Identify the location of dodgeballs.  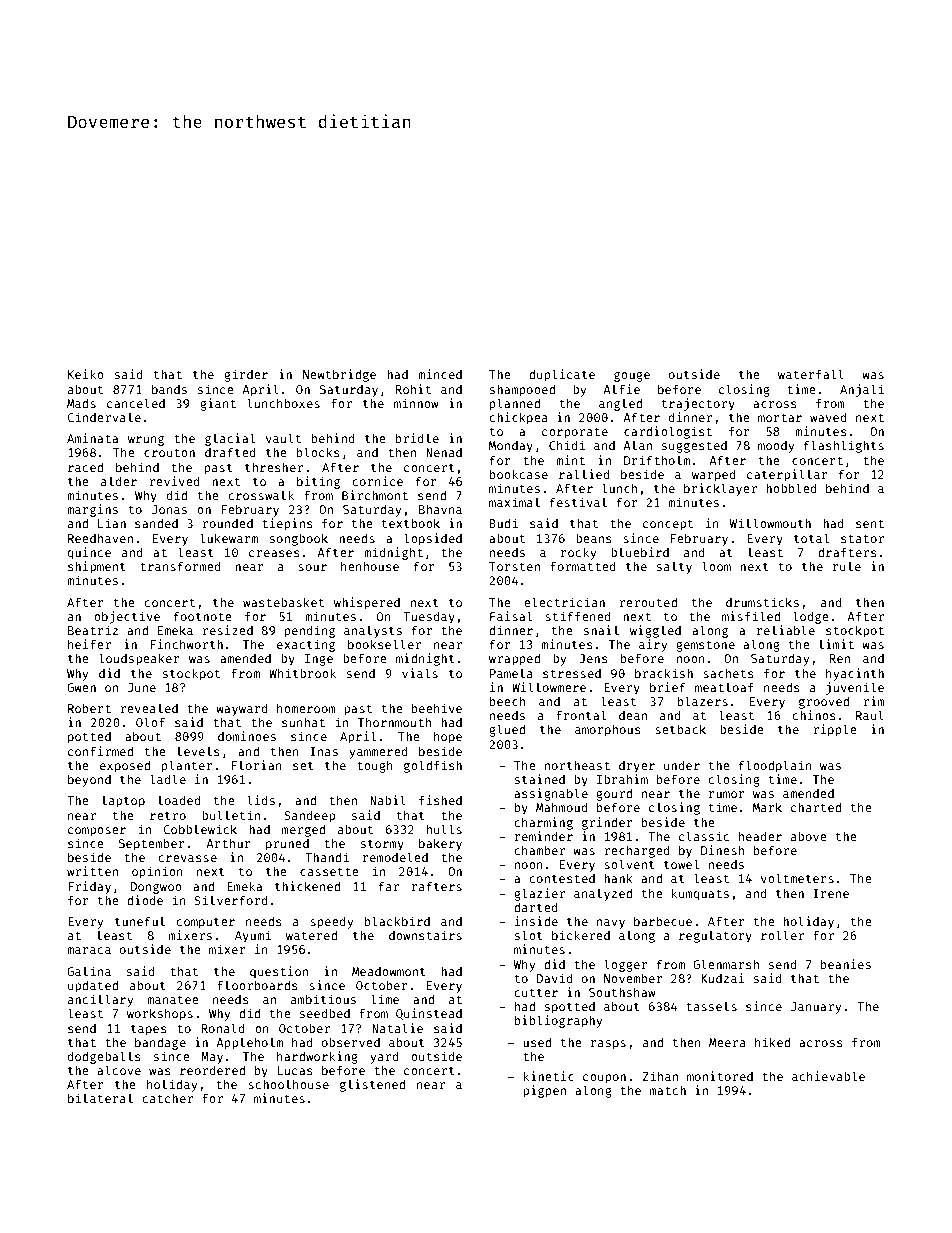
(104, 1057).
